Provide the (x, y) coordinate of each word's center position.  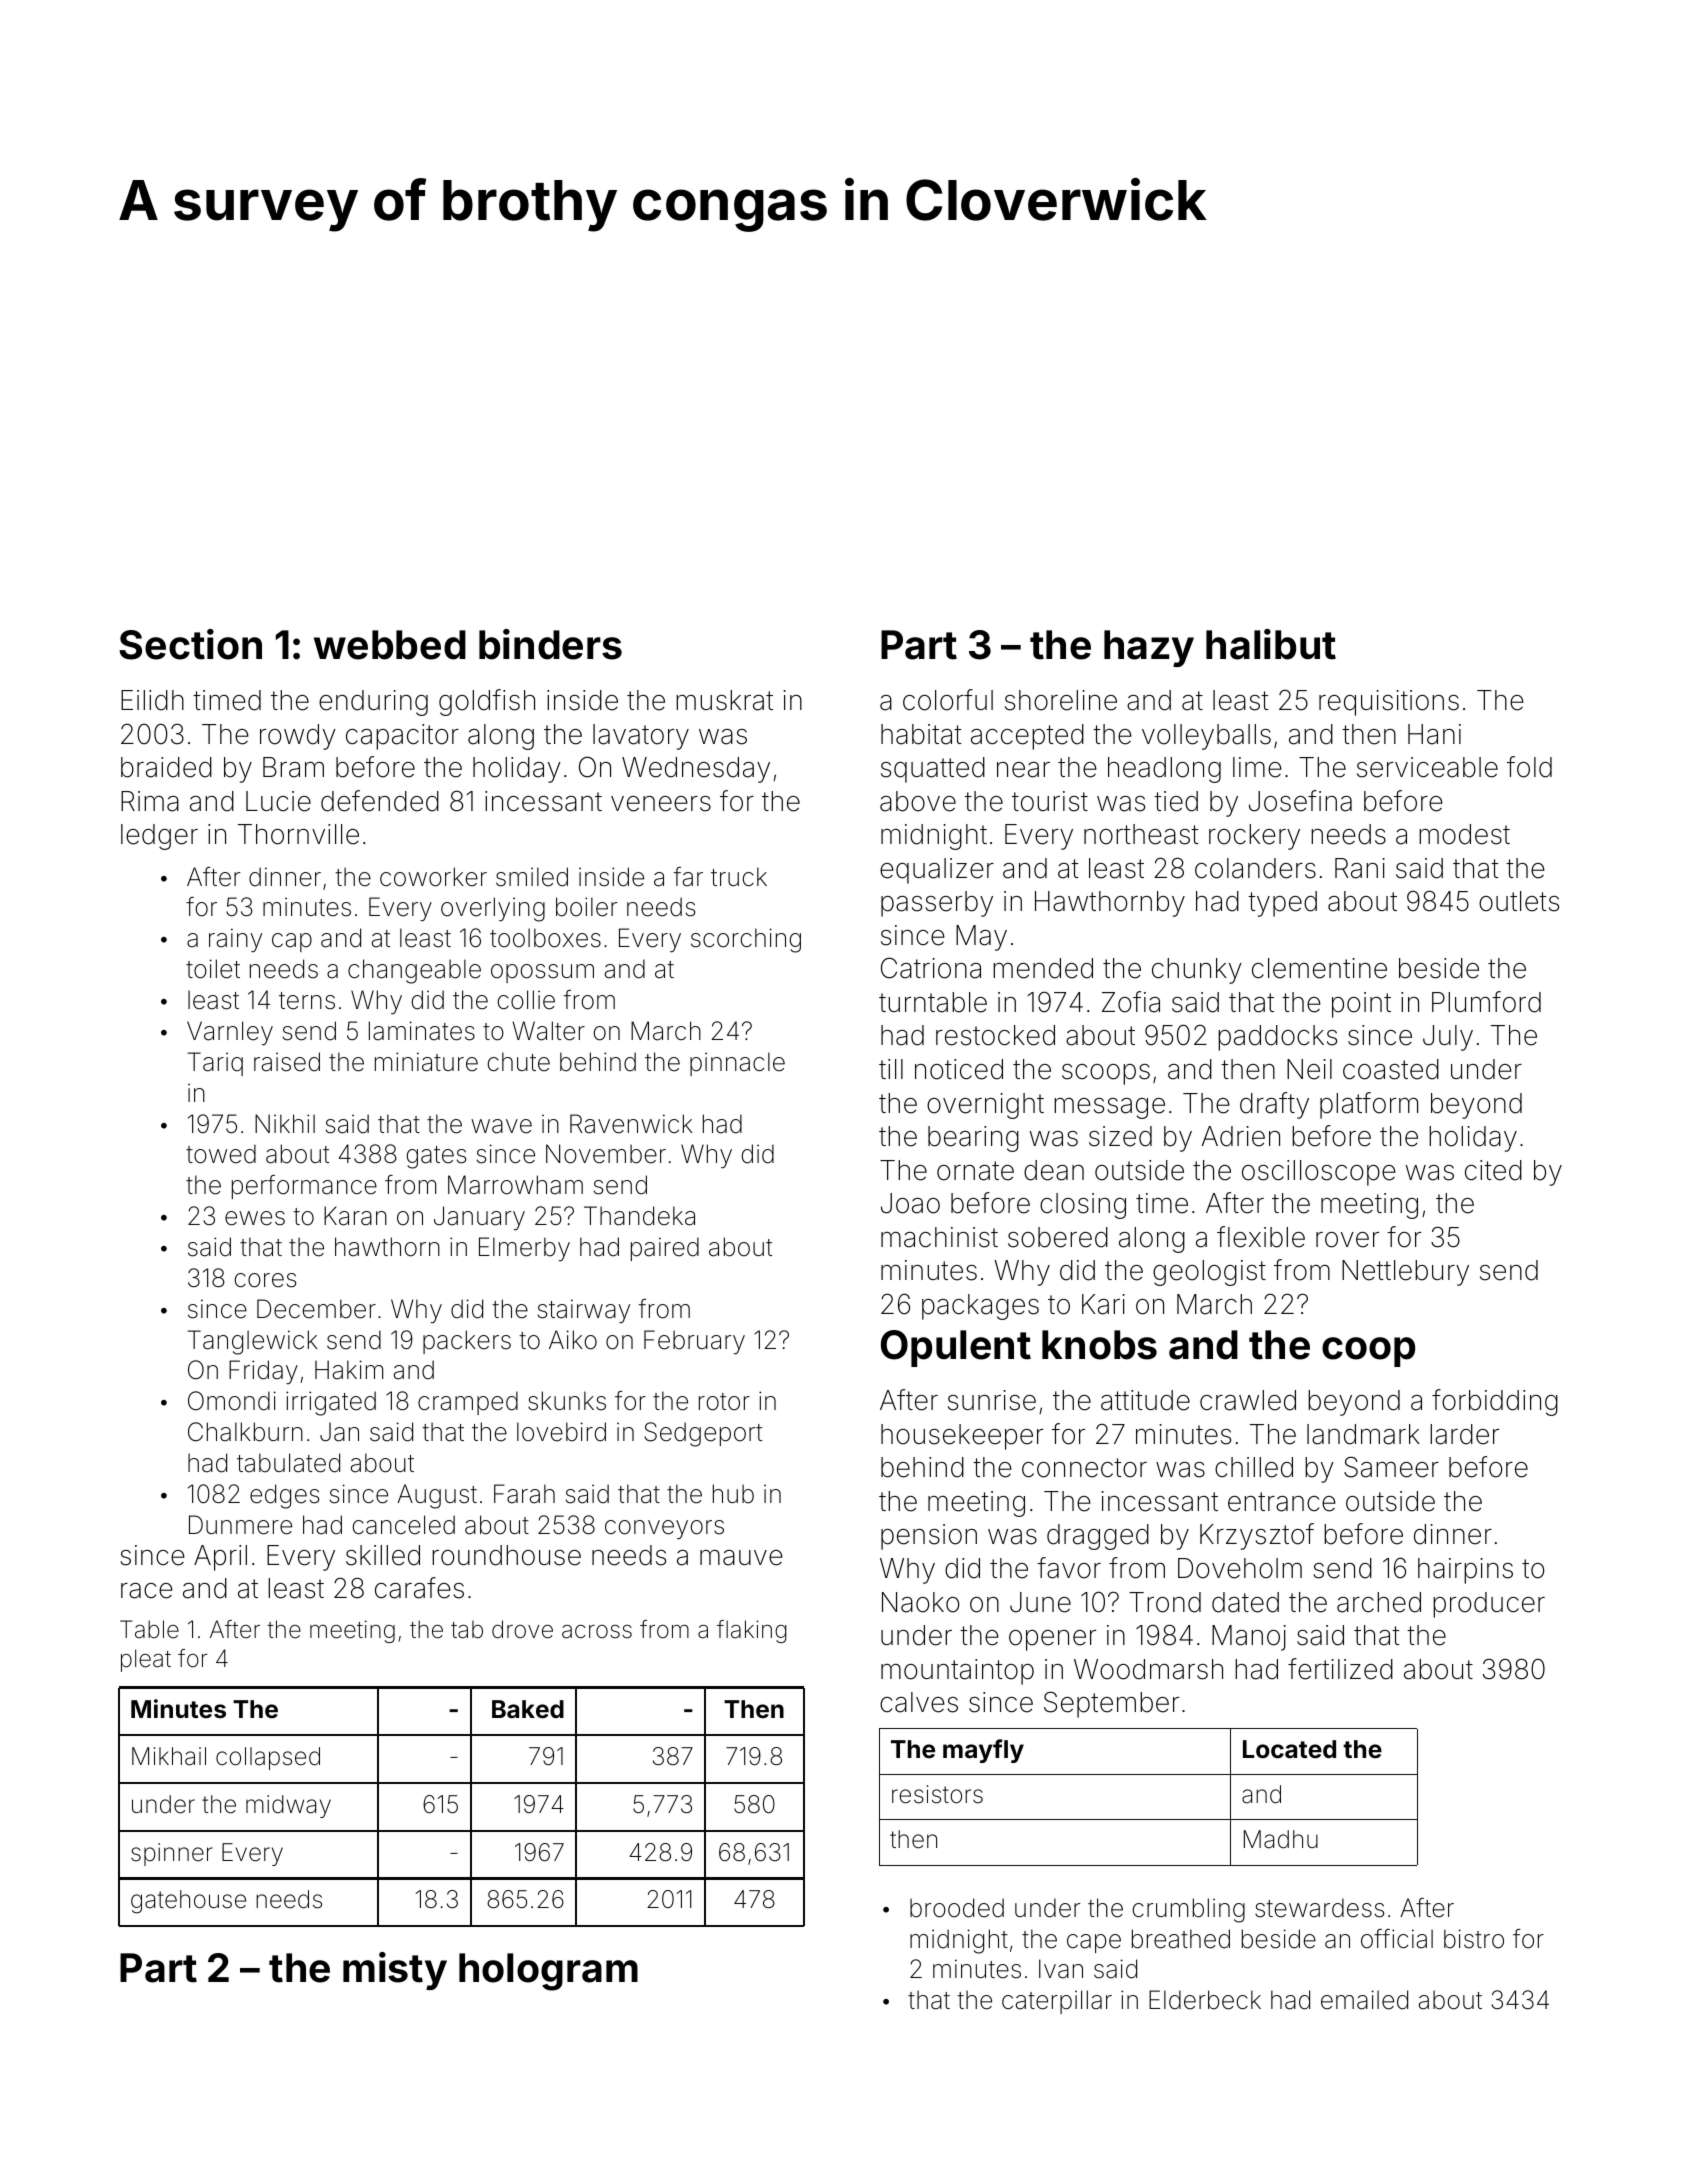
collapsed (268, 1758)
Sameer (1391, 1467)
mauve (741, 1558)
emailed (1364, 2000)
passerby (937, 904)
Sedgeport (703, 1434)
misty (395, 1971)
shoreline (1061, 700)
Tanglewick (253, 1342)
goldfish (487, 702)
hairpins (1465, 1571)
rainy (235, 940)
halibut (1271, 644)
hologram (548, 1972)
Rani (1360, 868)
